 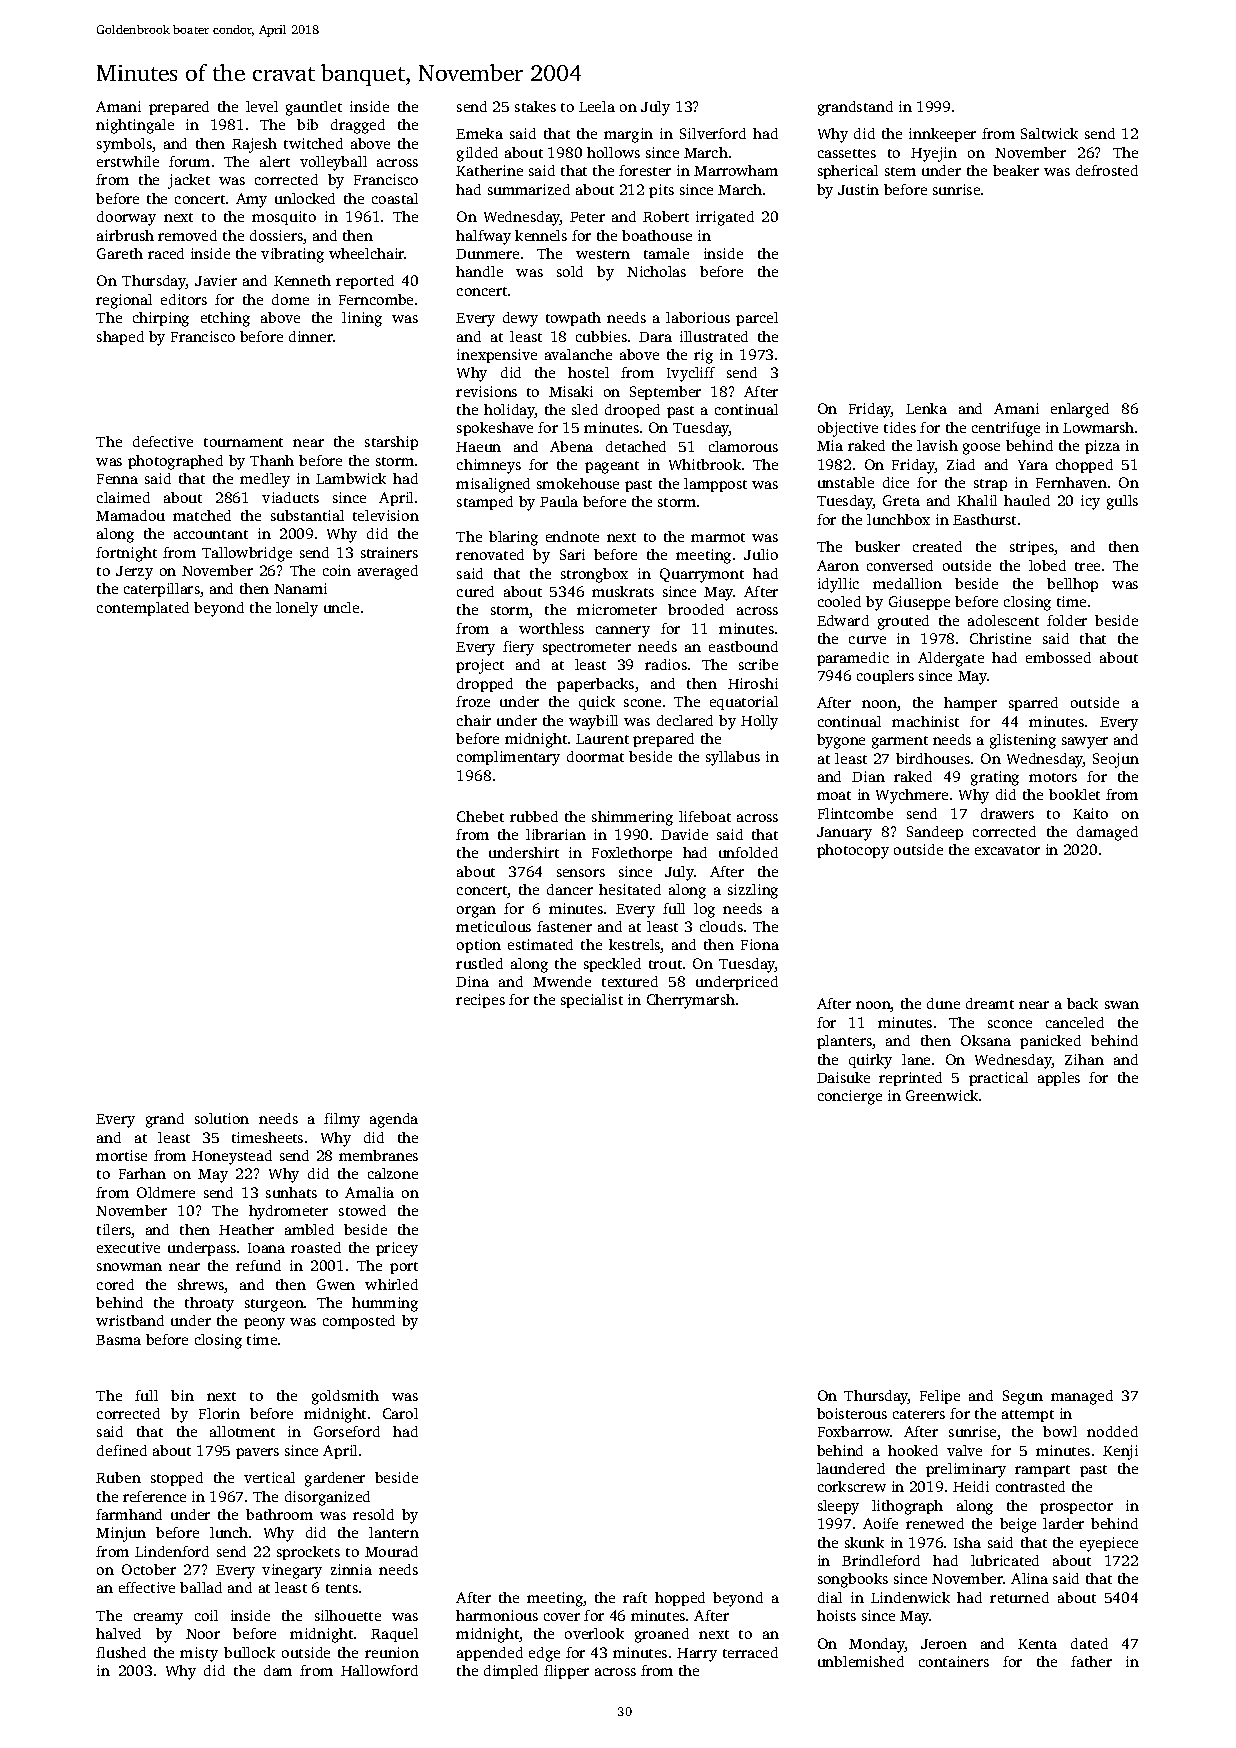 I want to click on bathroom, so click(x=279, y=1514).
